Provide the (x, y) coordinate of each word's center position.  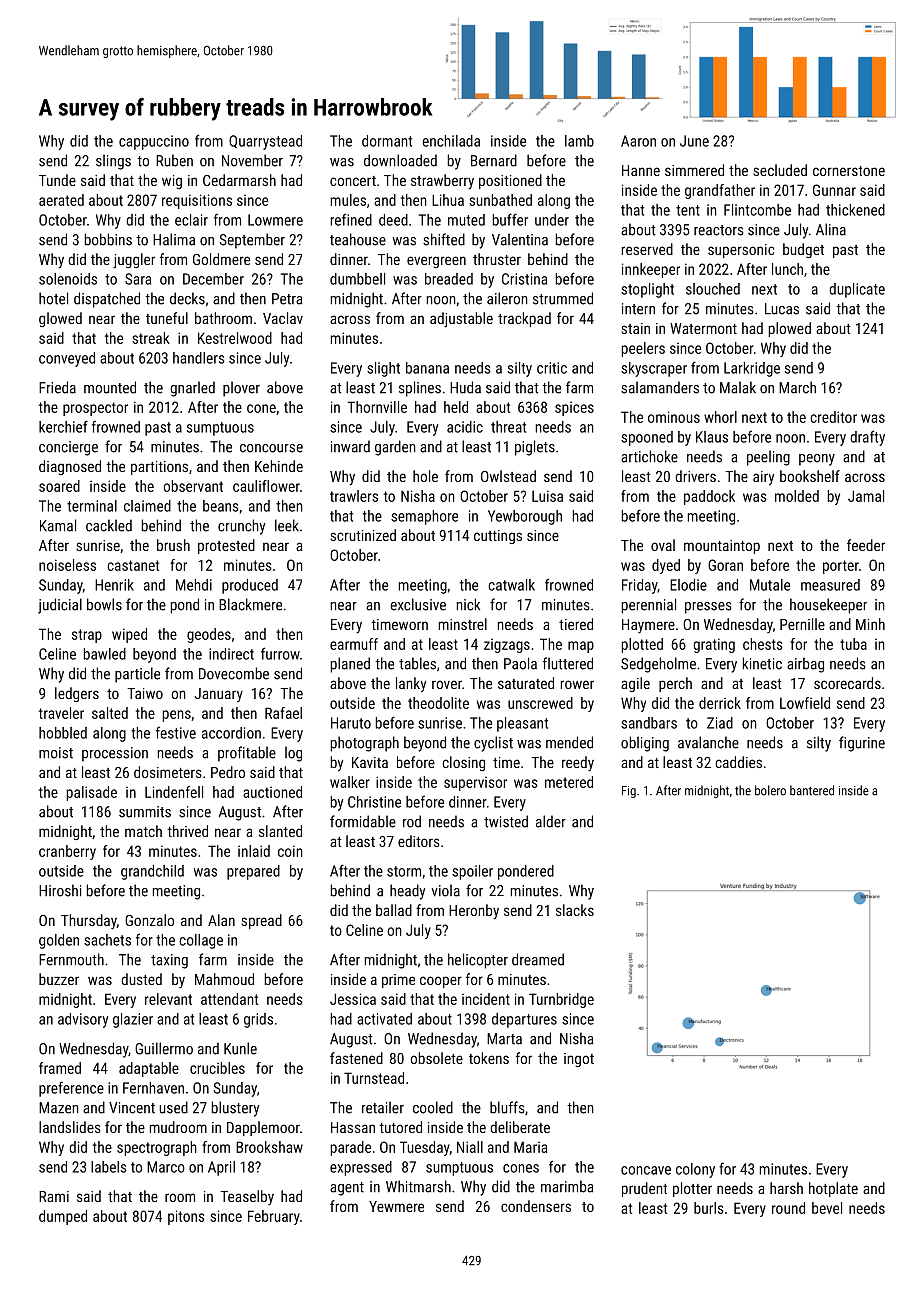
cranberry (67, 852)
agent (347, 1189)
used (173, 1107)
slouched (713, 289)
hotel (53, 298)
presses (708, 608)
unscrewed (540, 703)
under (552, 220)
